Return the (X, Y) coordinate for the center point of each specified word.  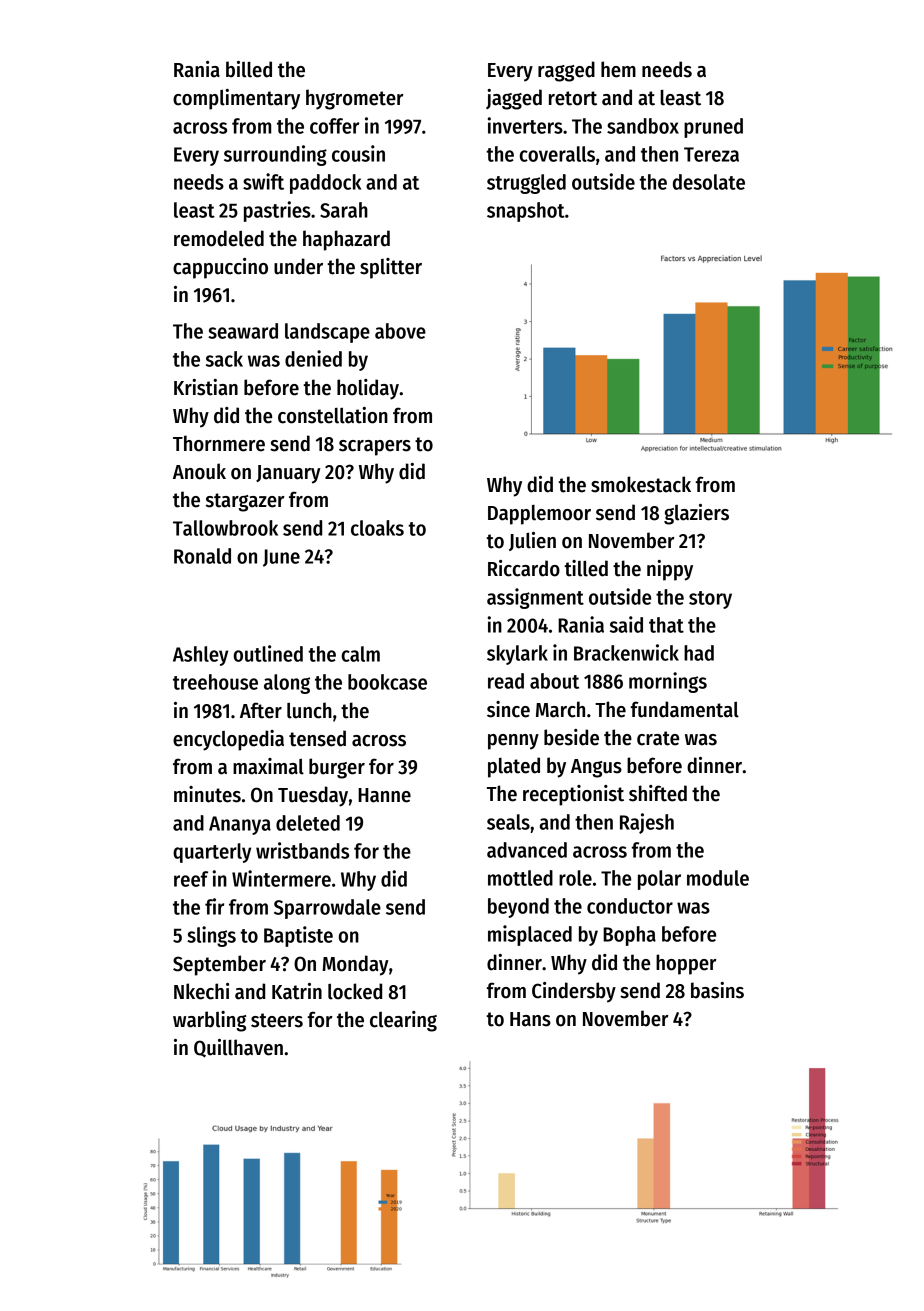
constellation (333, 415)
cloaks (377, 528)
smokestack (641, 484)
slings (211, 936)
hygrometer (354, 99)
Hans (530, 1019)
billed (249, 69)
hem (618, 69)
